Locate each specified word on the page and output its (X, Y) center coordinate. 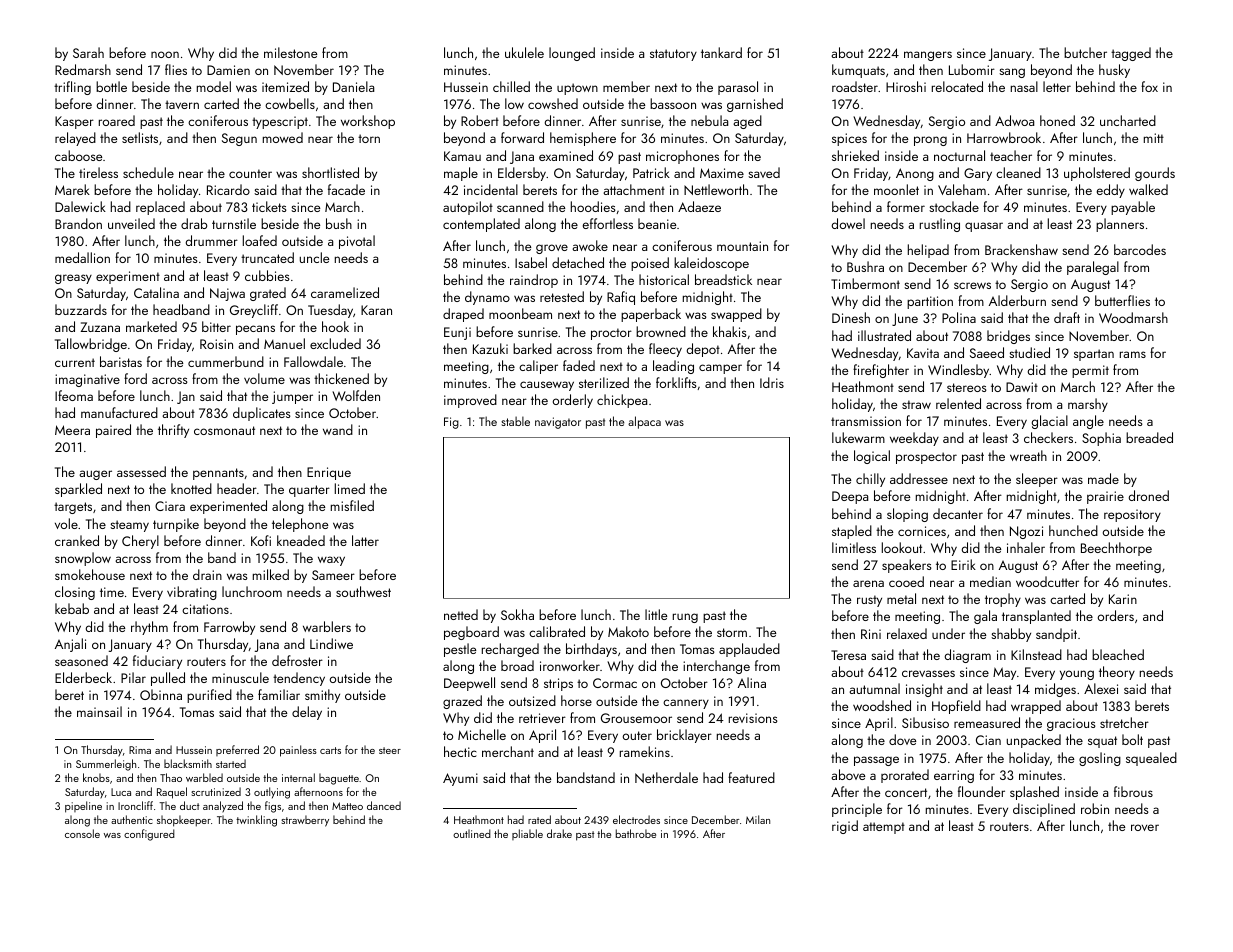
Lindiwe (331, 643)
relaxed (907, 633)
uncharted (1128, 120)
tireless (98, 172)
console (82, 833)
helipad (928, 251)
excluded (335, 343)
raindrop (534, 281)
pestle (460, 650)
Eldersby (522, 174)
